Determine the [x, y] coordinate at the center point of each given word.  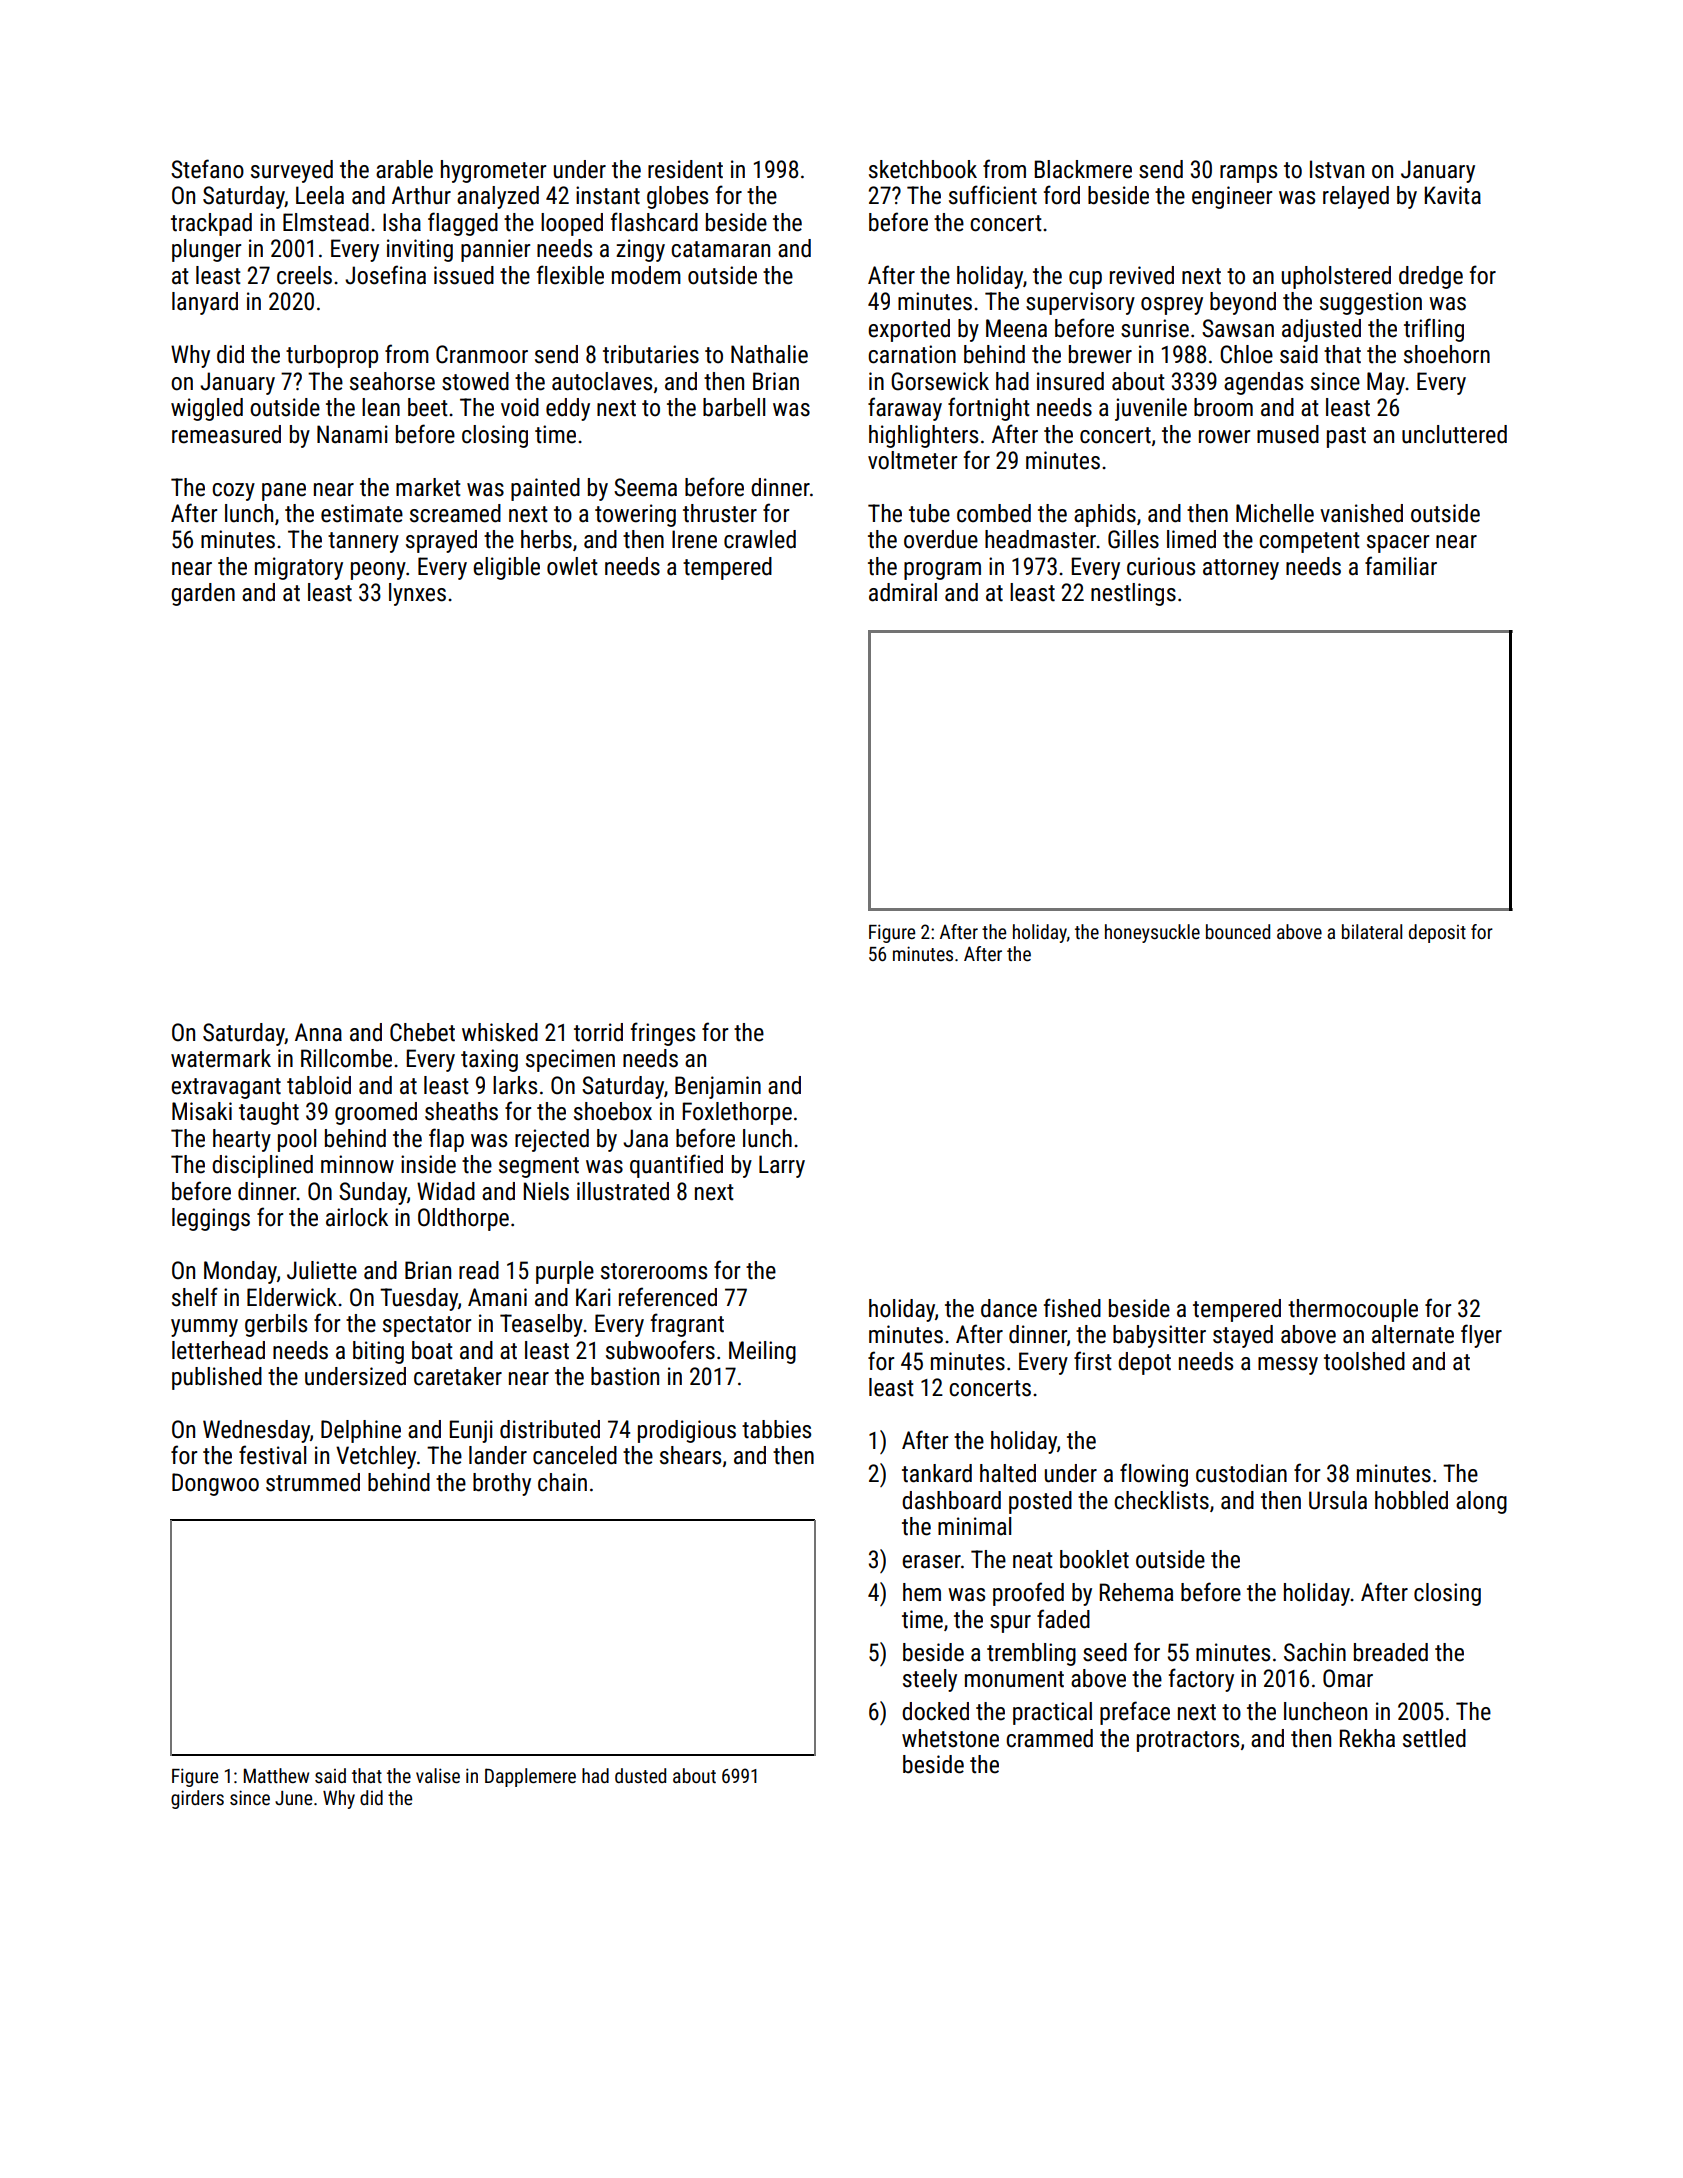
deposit [1437, 933]
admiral [903, 592]
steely [930, 1680]
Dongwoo [215, 1484]
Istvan [1337, 169]
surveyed [292, 171]
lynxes [417, 594]
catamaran [720, 249]
